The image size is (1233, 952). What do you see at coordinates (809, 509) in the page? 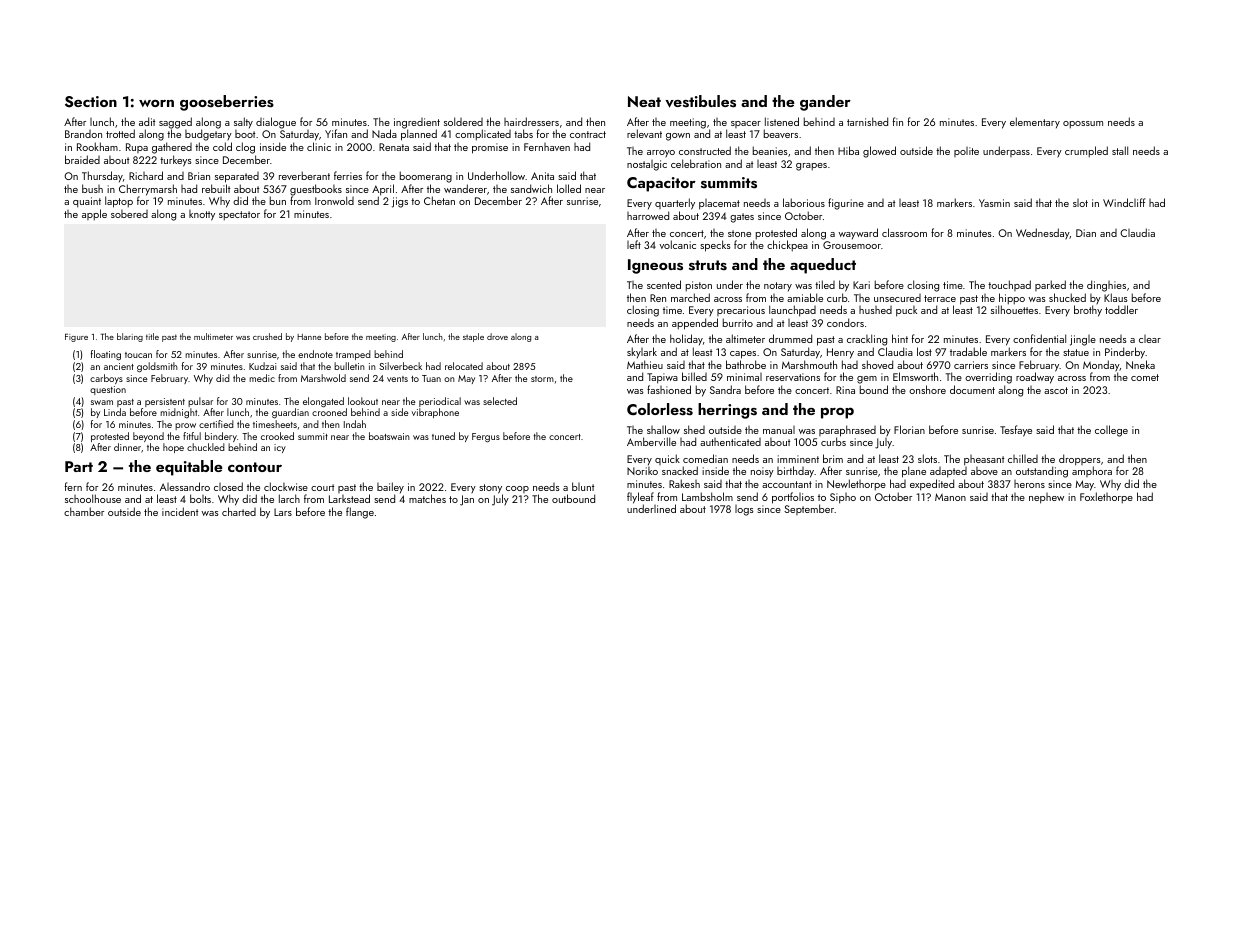
I see `September` at bounding box center [809, 509].
